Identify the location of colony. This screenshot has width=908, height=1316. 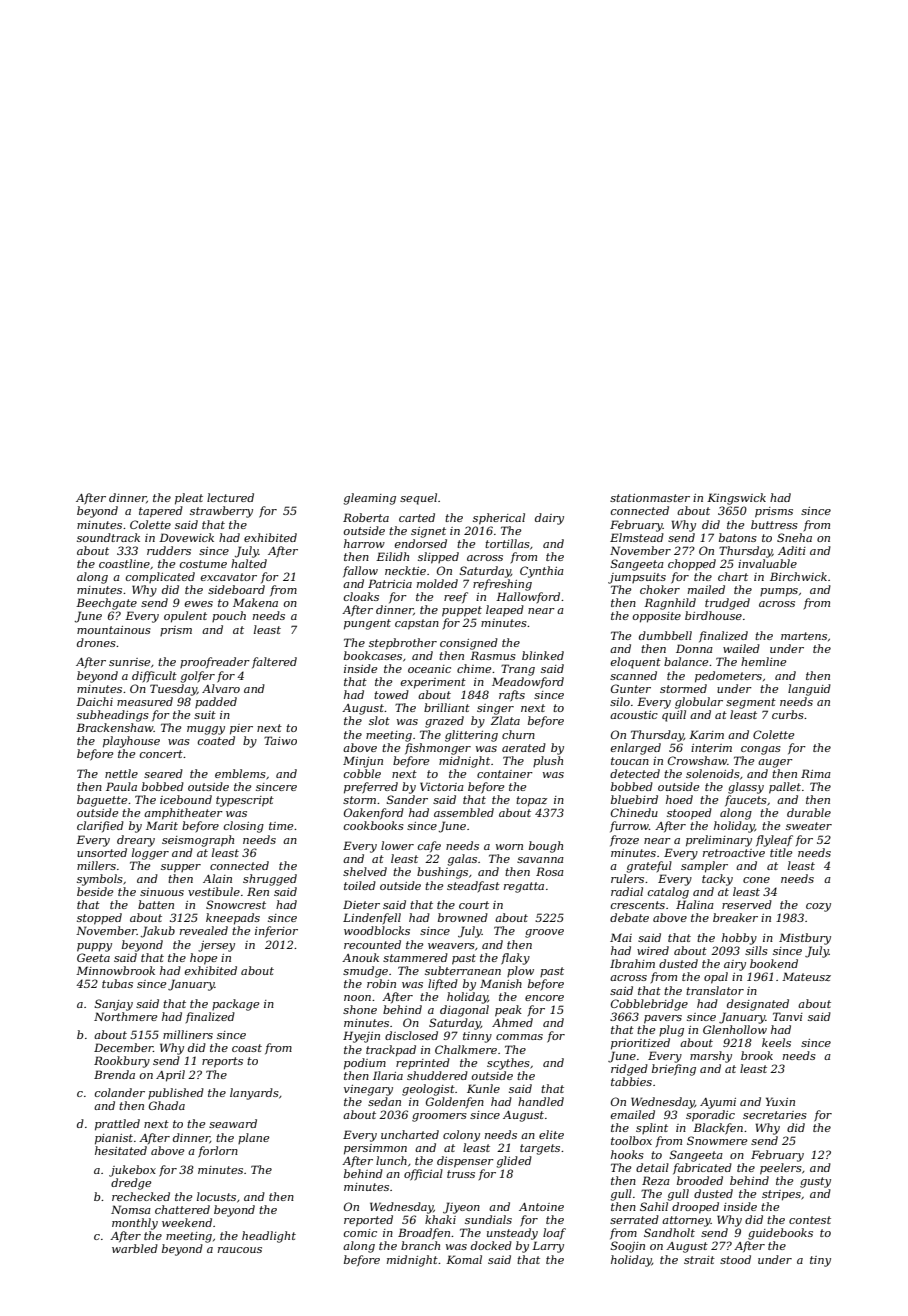
(461, 1136).
